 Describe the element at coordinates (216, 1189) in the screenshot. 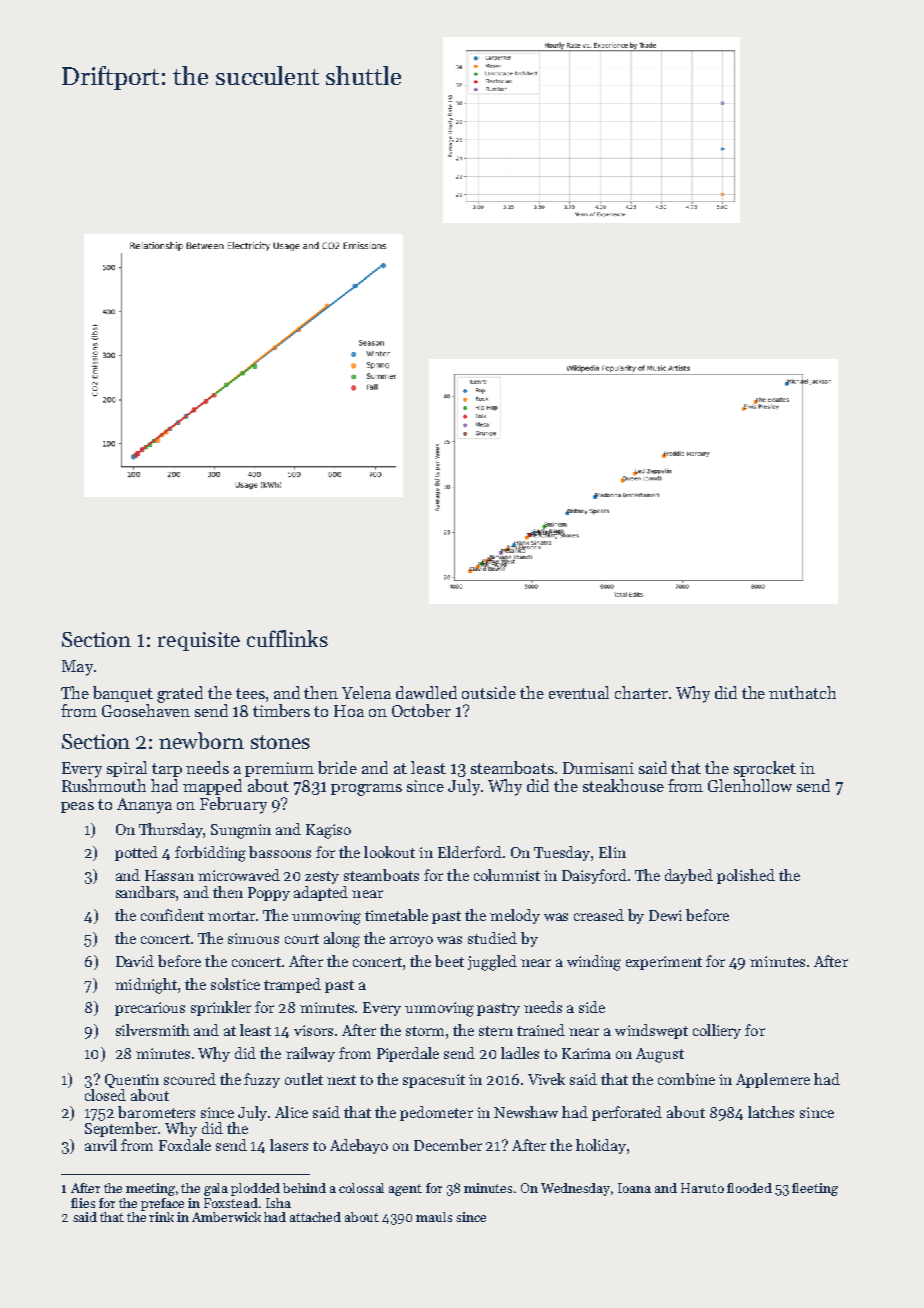

I see `gala` at that location.
